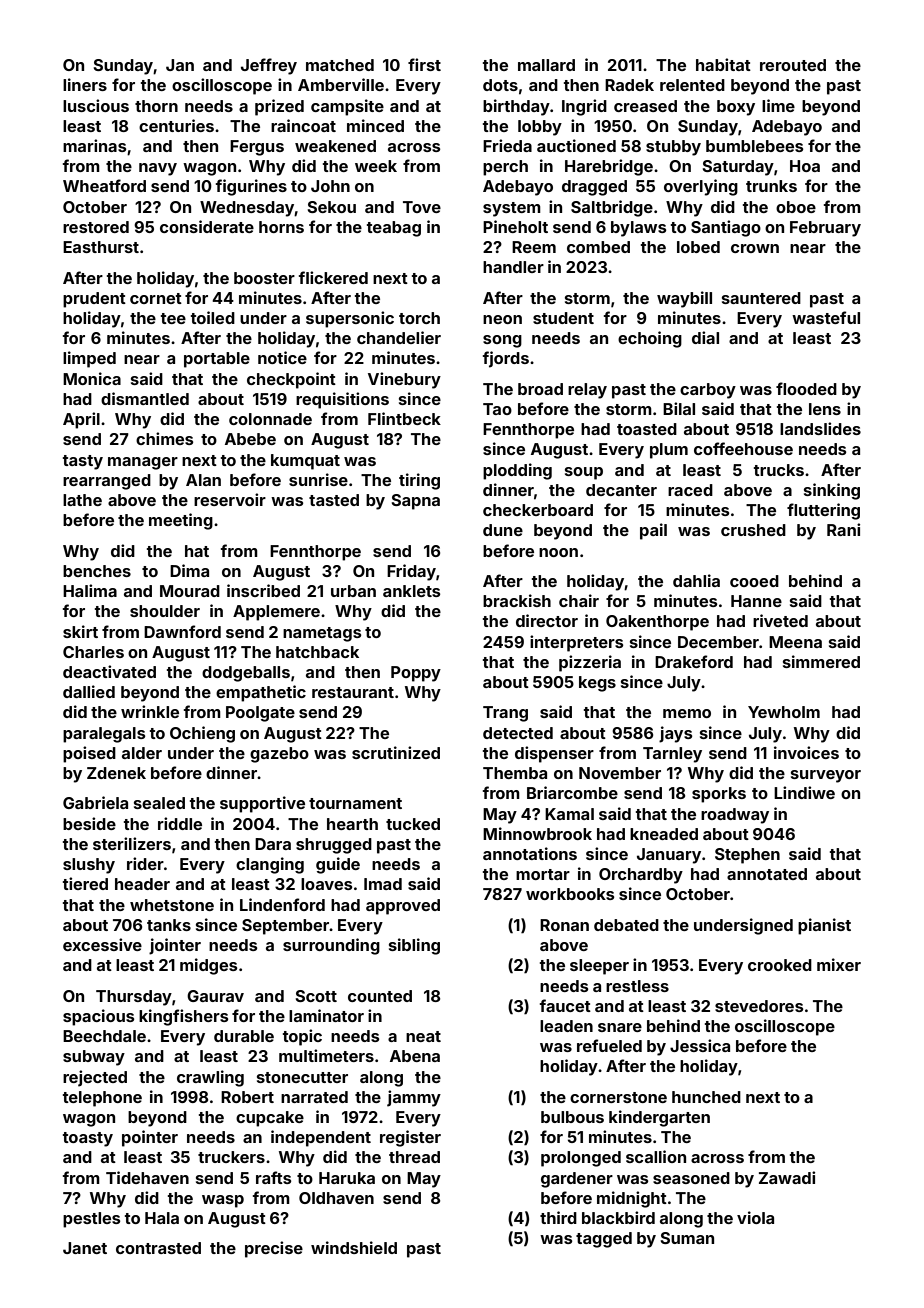  Describe the element at coordinates (641, 876) in the screenshot. I see `Orchardby` at that location.
